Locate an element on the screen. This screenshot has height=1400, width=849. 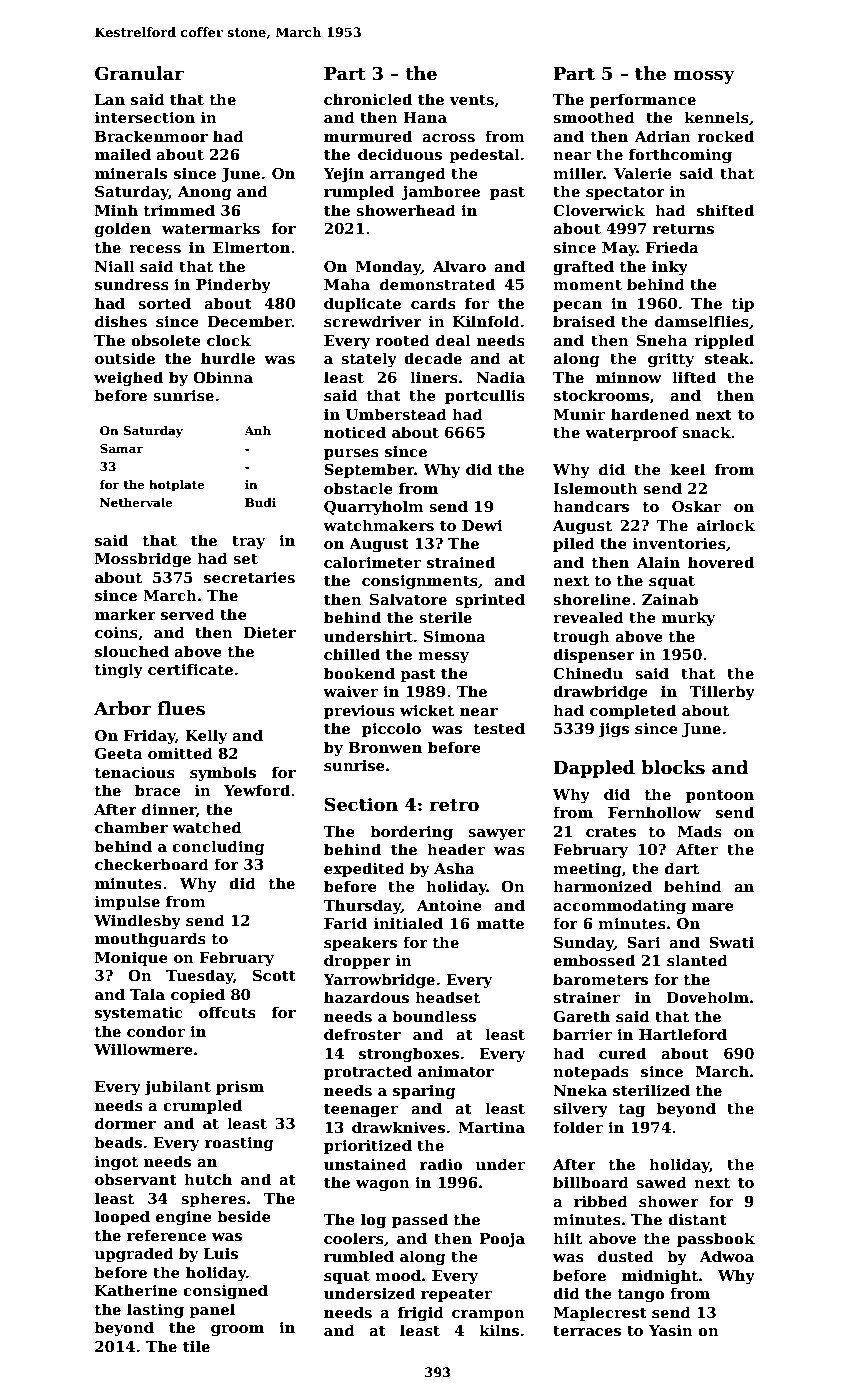
barometers is located at coordinates (600, 979).
